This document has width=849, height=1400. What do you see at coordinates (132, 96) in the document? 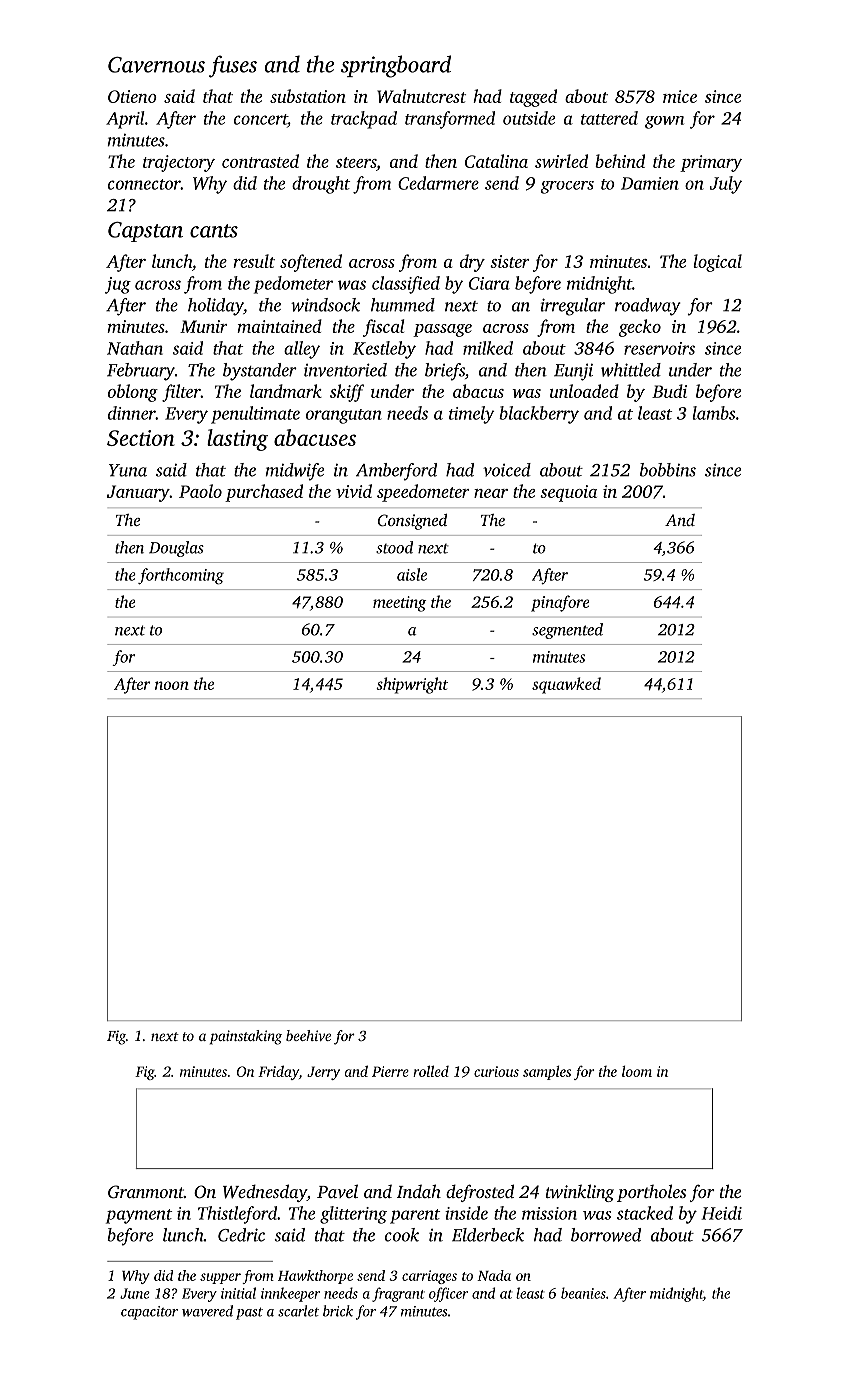
I see `Otieno` at bounding box center [132, 96].
